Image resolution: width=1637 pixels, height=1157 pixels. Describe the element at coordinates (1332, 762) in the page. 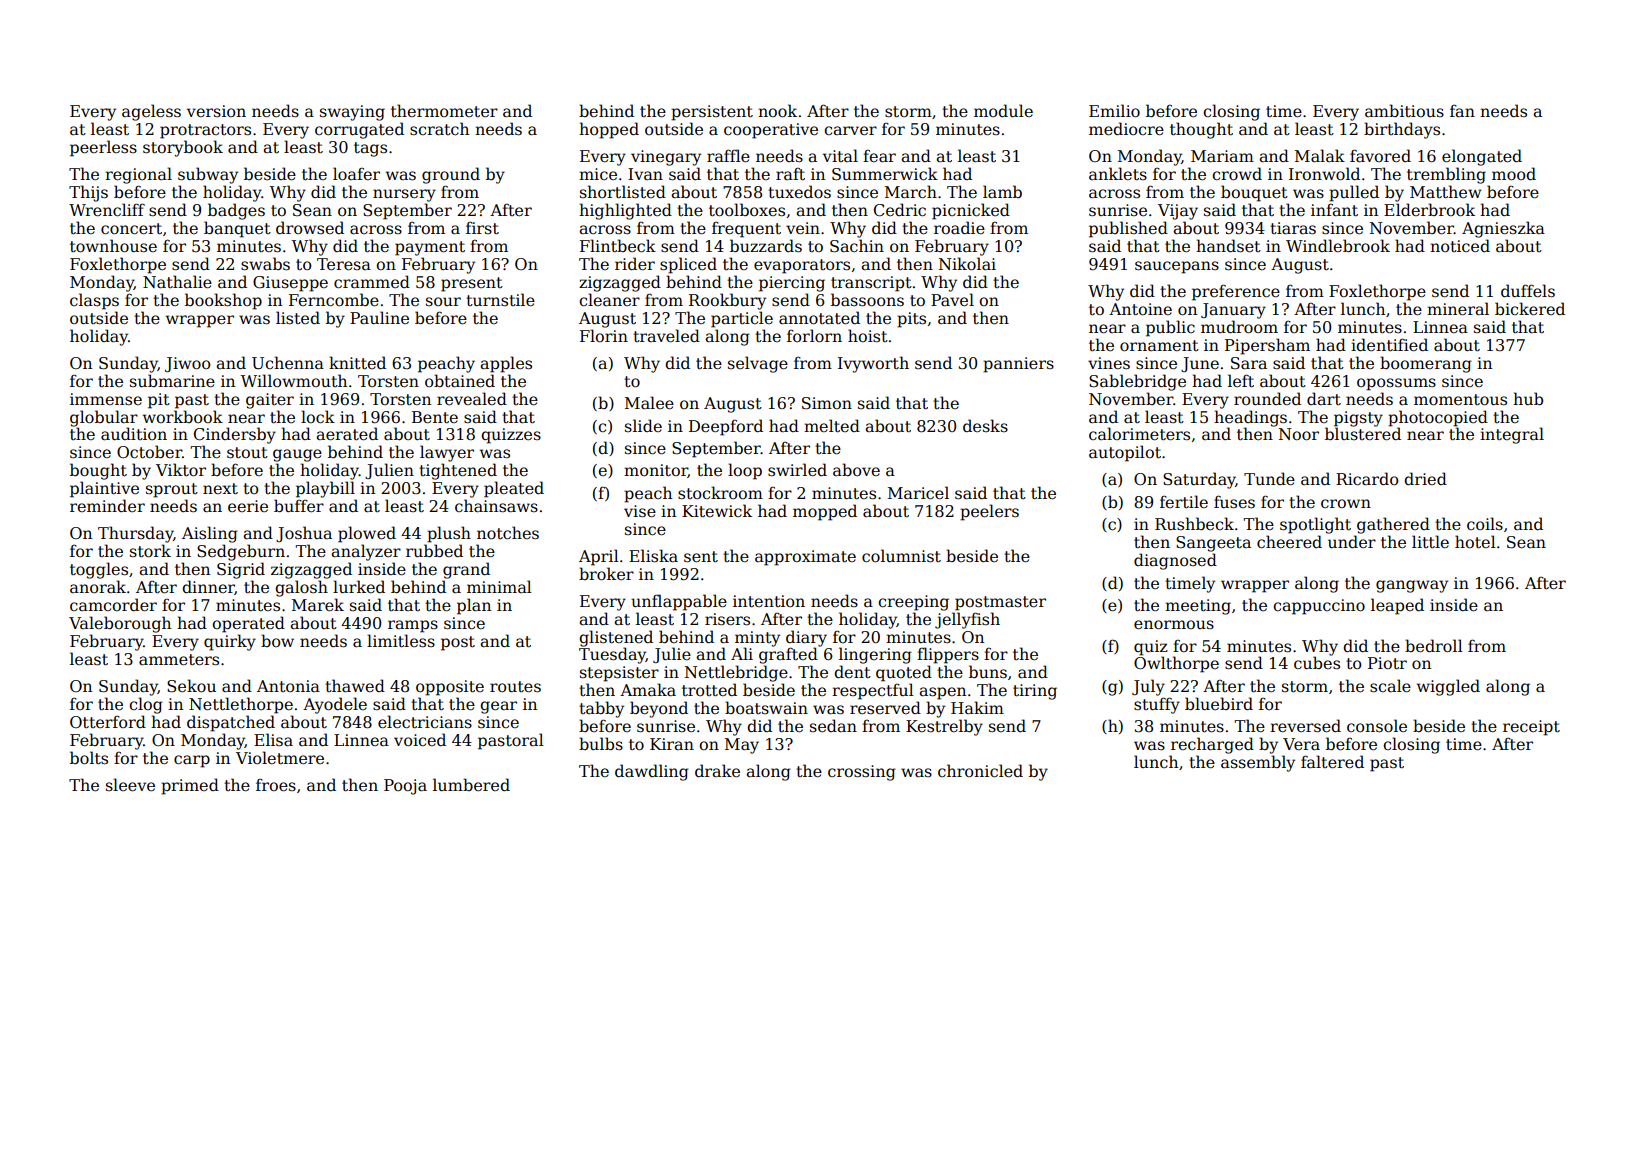

I see `faltered` at that location.
